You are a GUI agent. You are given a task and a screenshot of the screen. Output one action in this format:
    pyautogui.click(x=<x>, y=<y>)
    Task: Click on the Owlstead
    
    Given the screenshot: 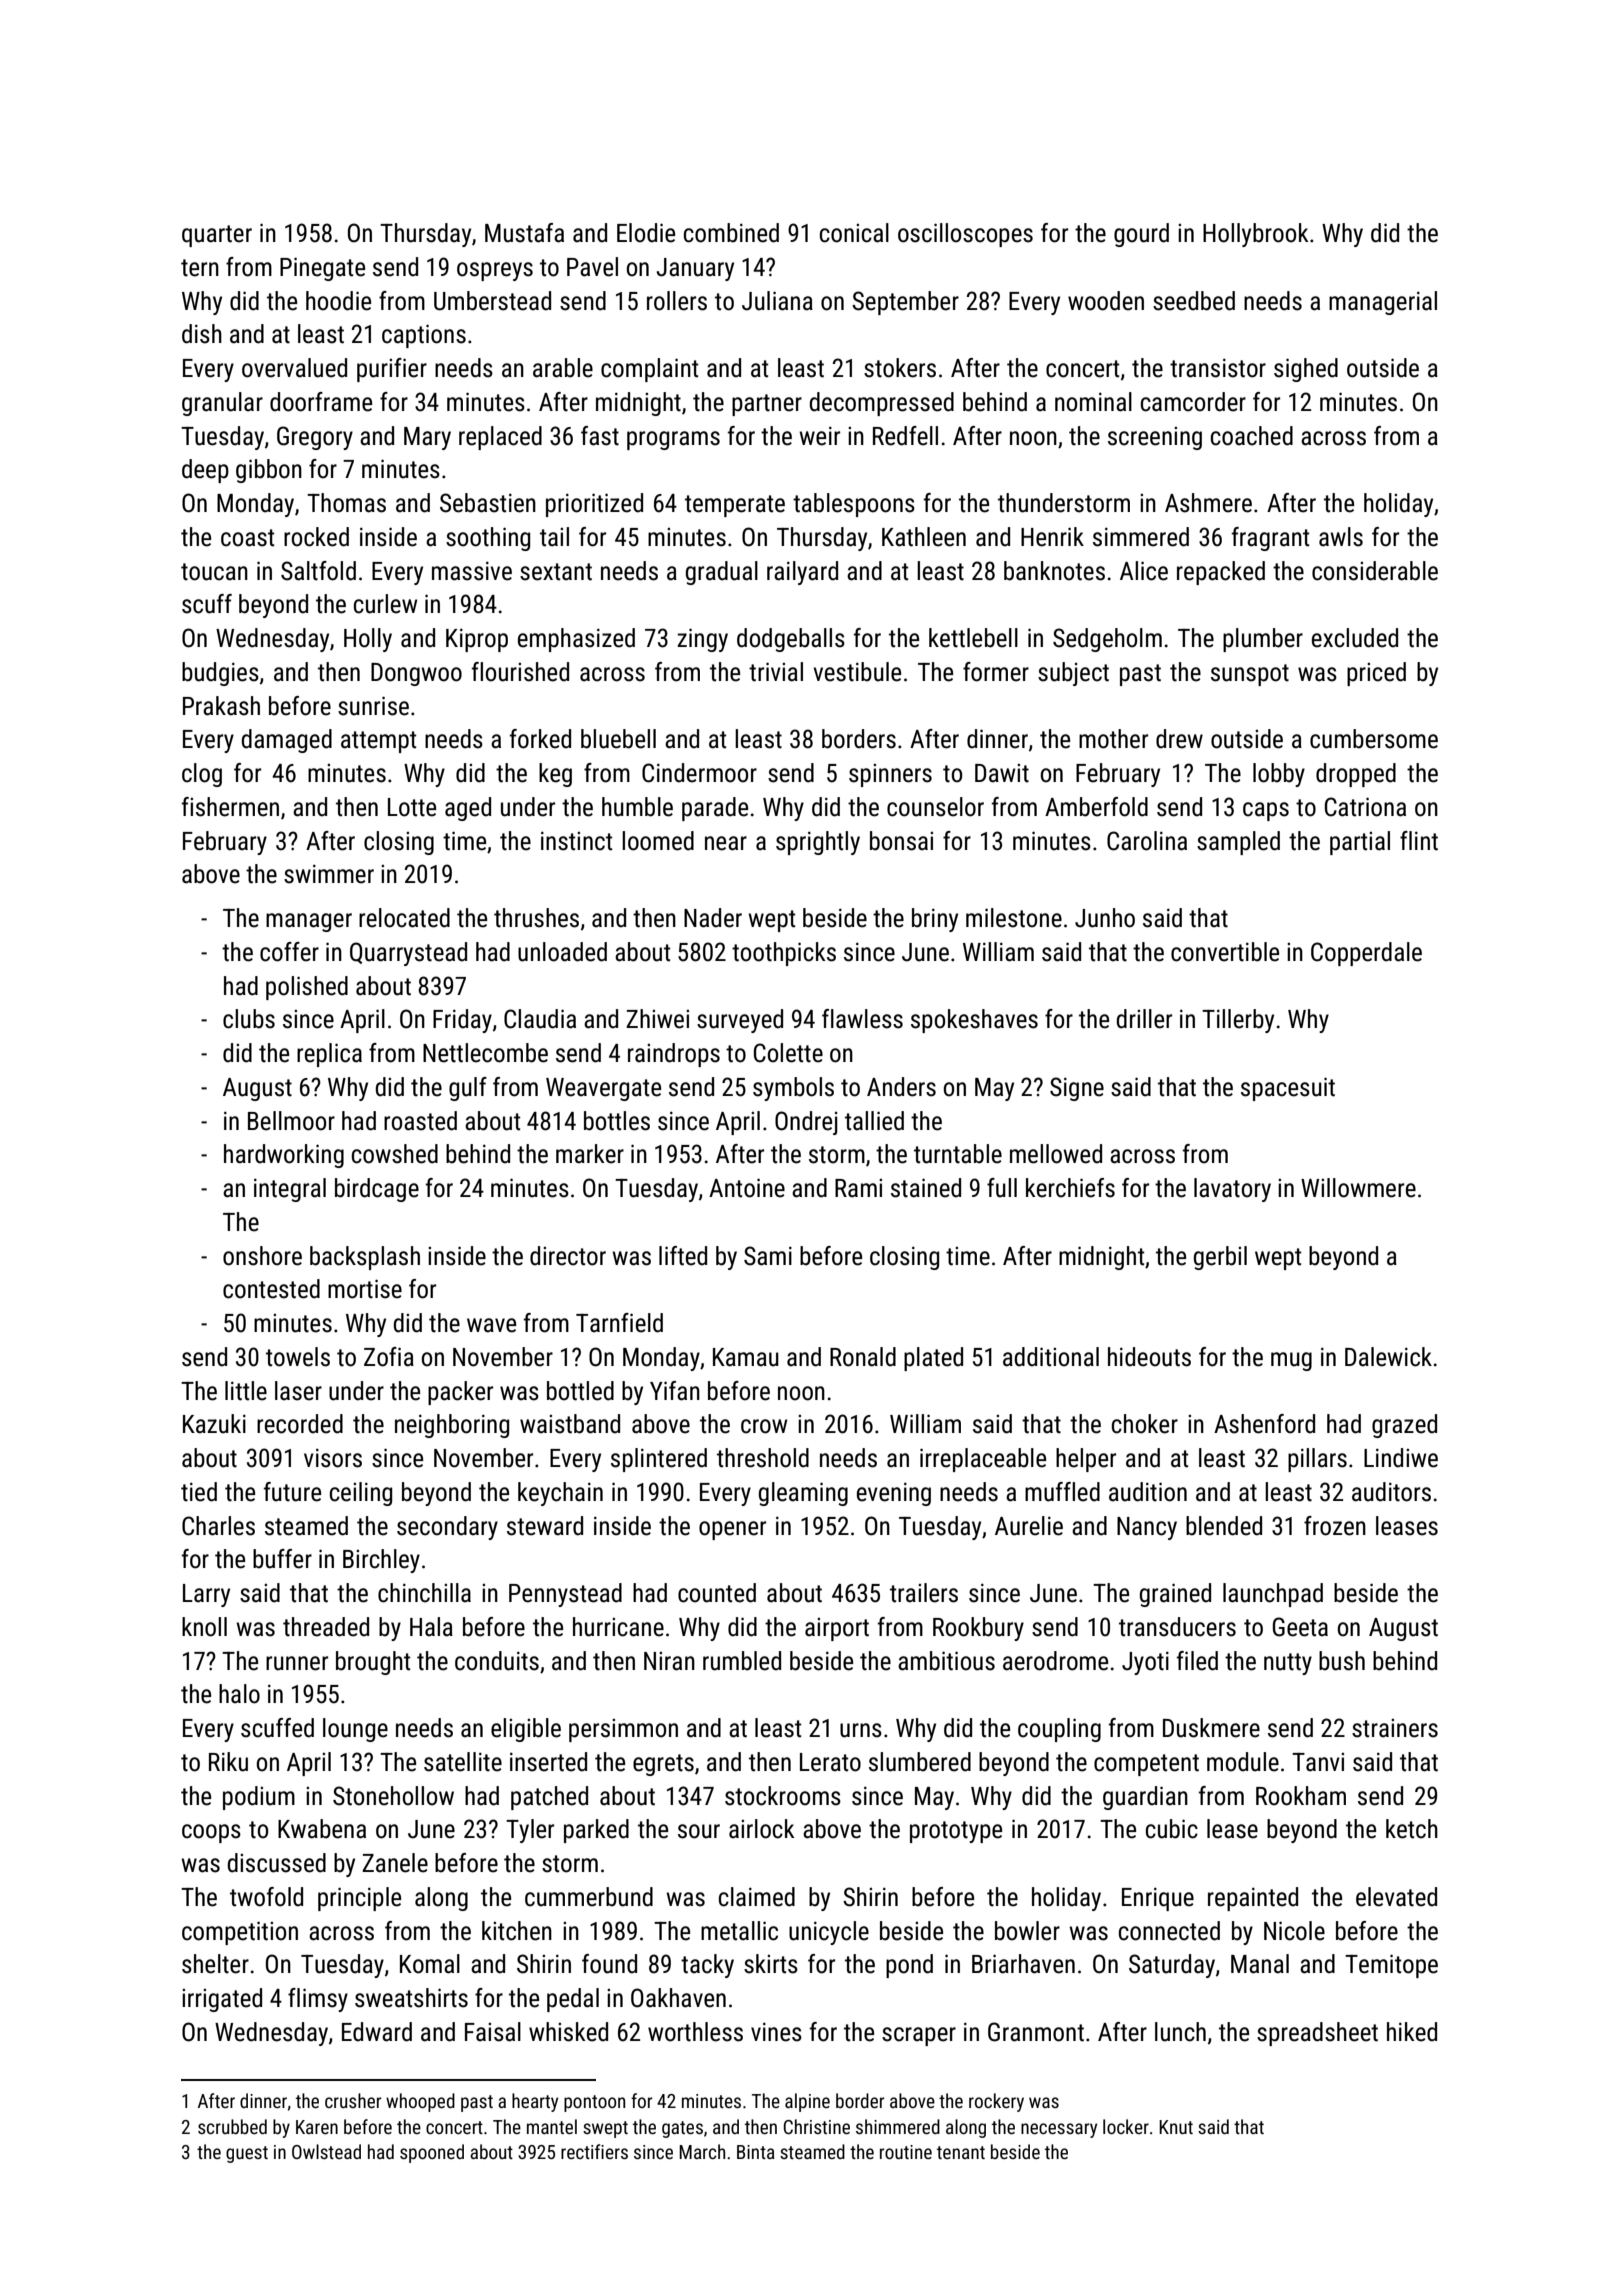 What is the action you would take?
    pyautogui.click(x=326, y=2151)
